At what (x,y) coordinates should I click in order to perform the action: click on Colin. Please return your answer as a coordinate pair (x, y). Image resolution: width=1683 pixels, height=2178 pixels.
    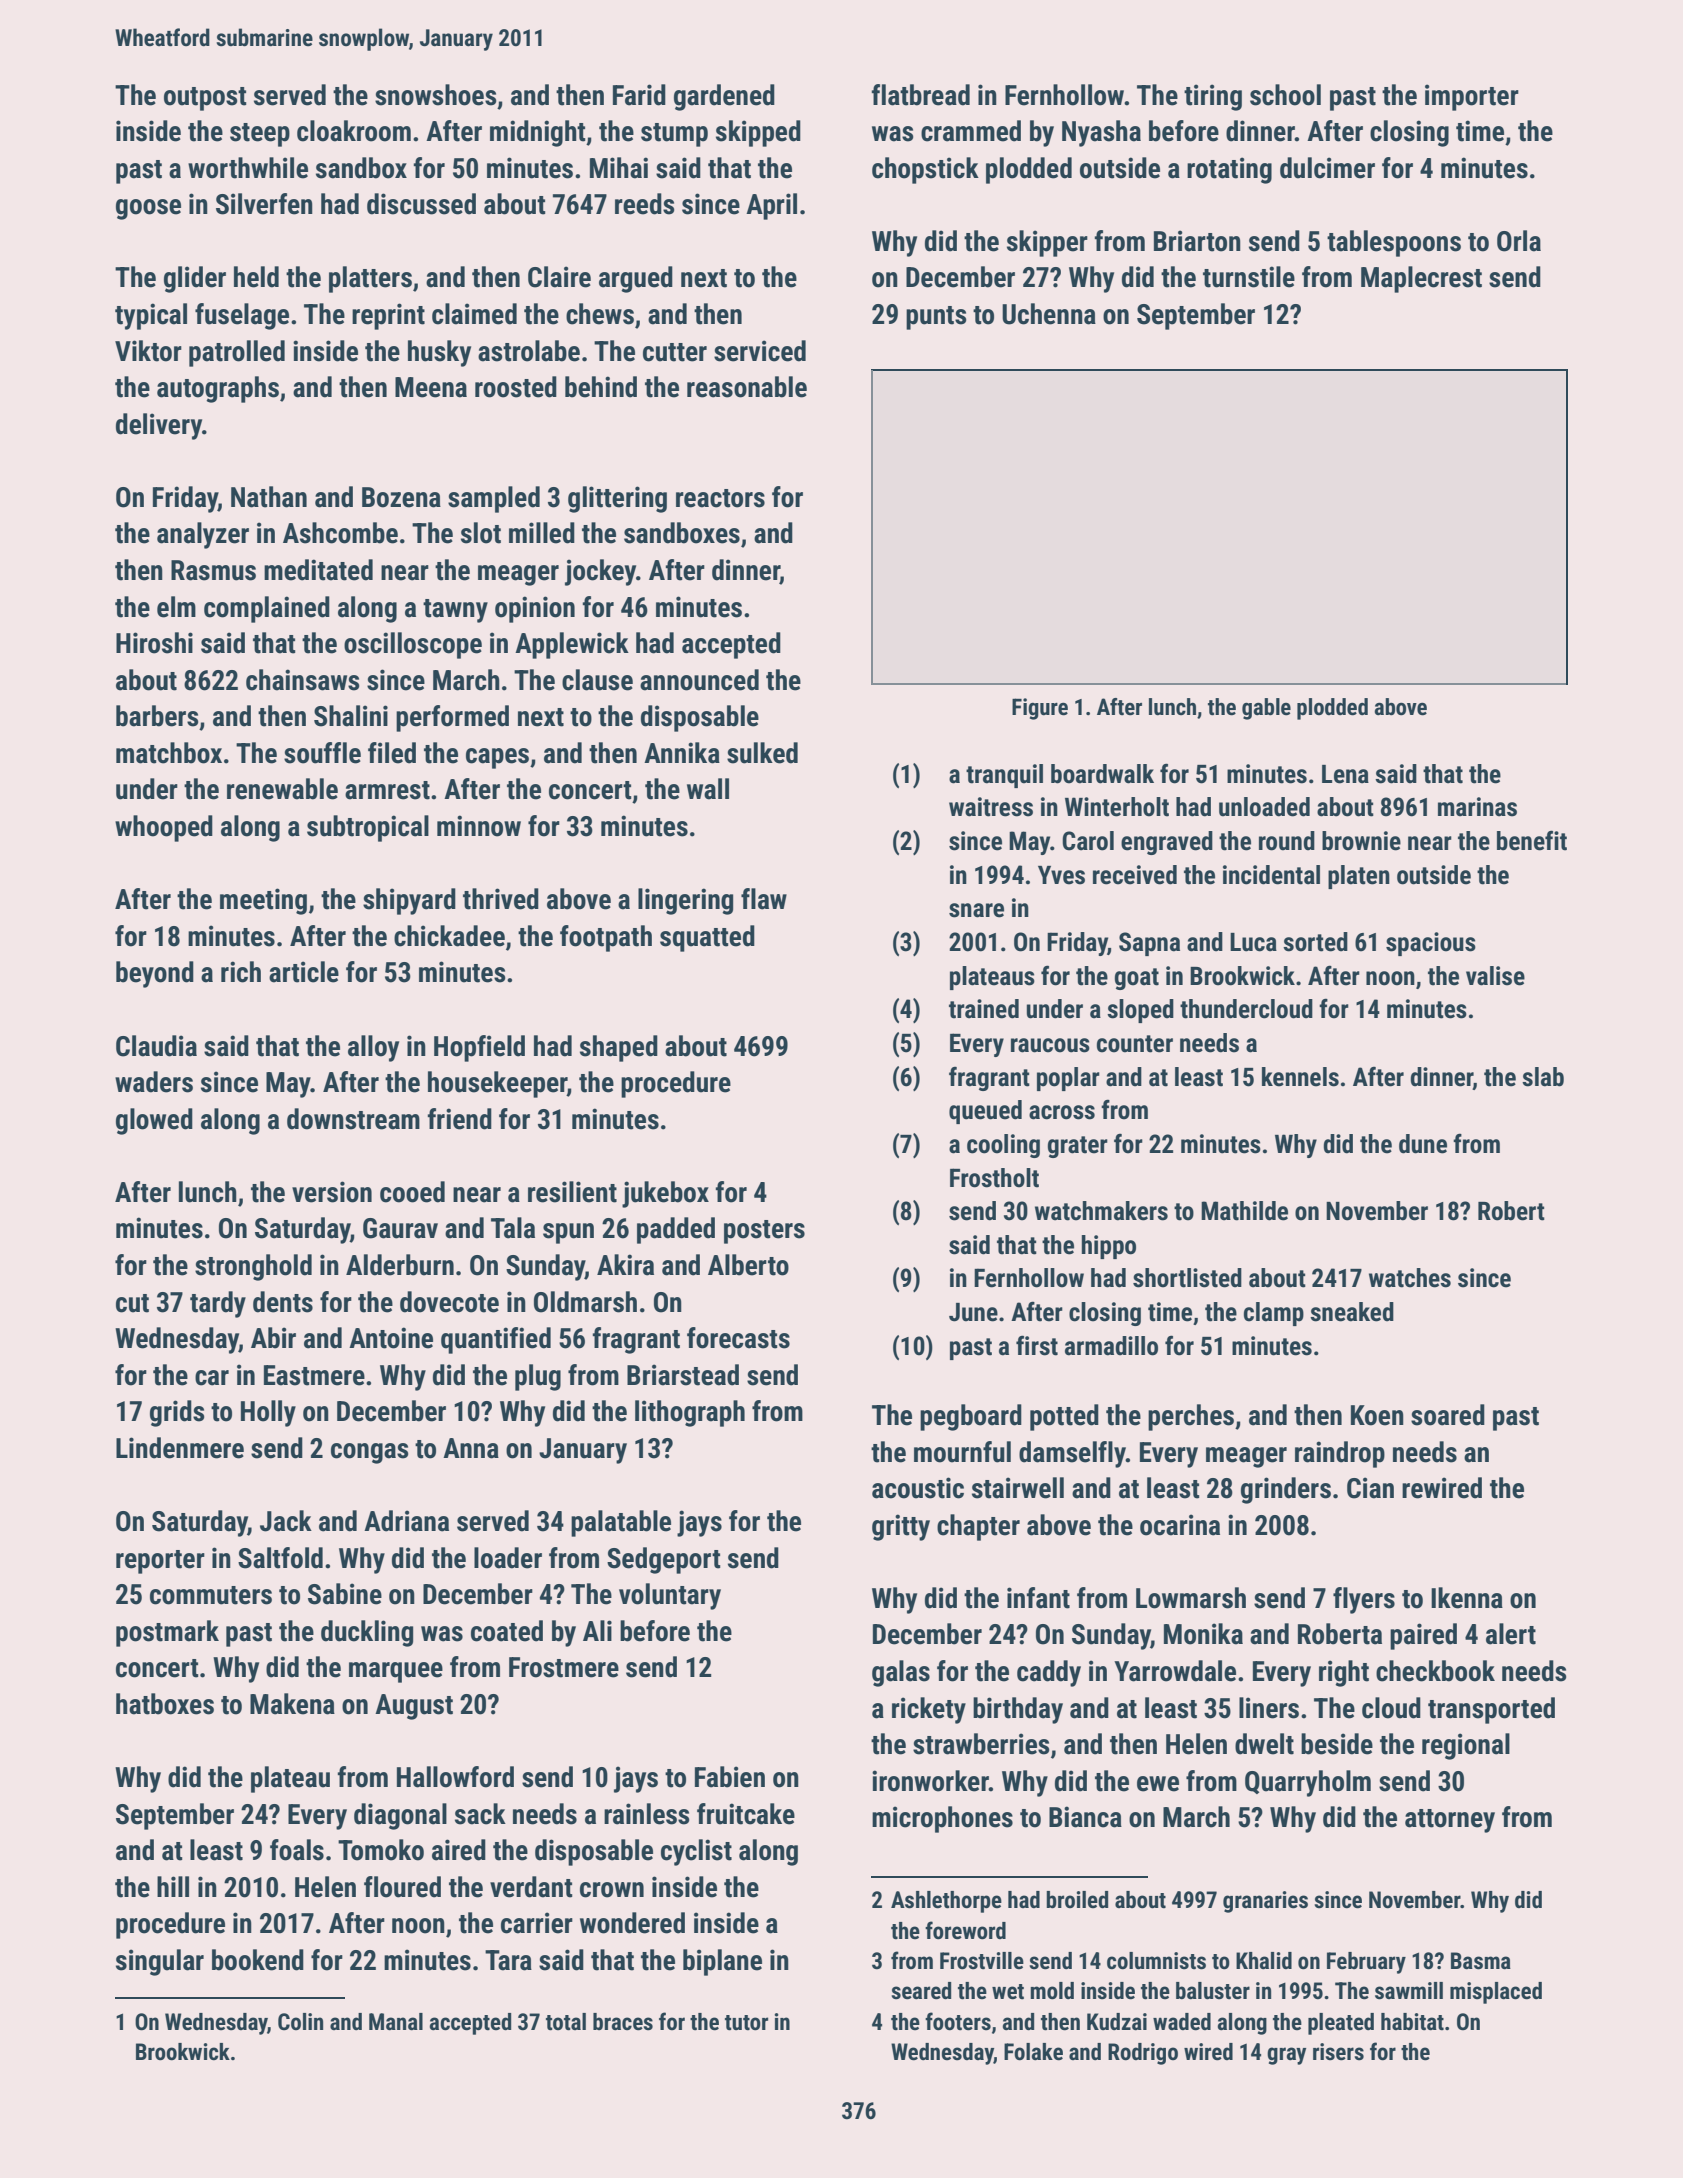
    Looking at the image, I should click on (300, 2022).
